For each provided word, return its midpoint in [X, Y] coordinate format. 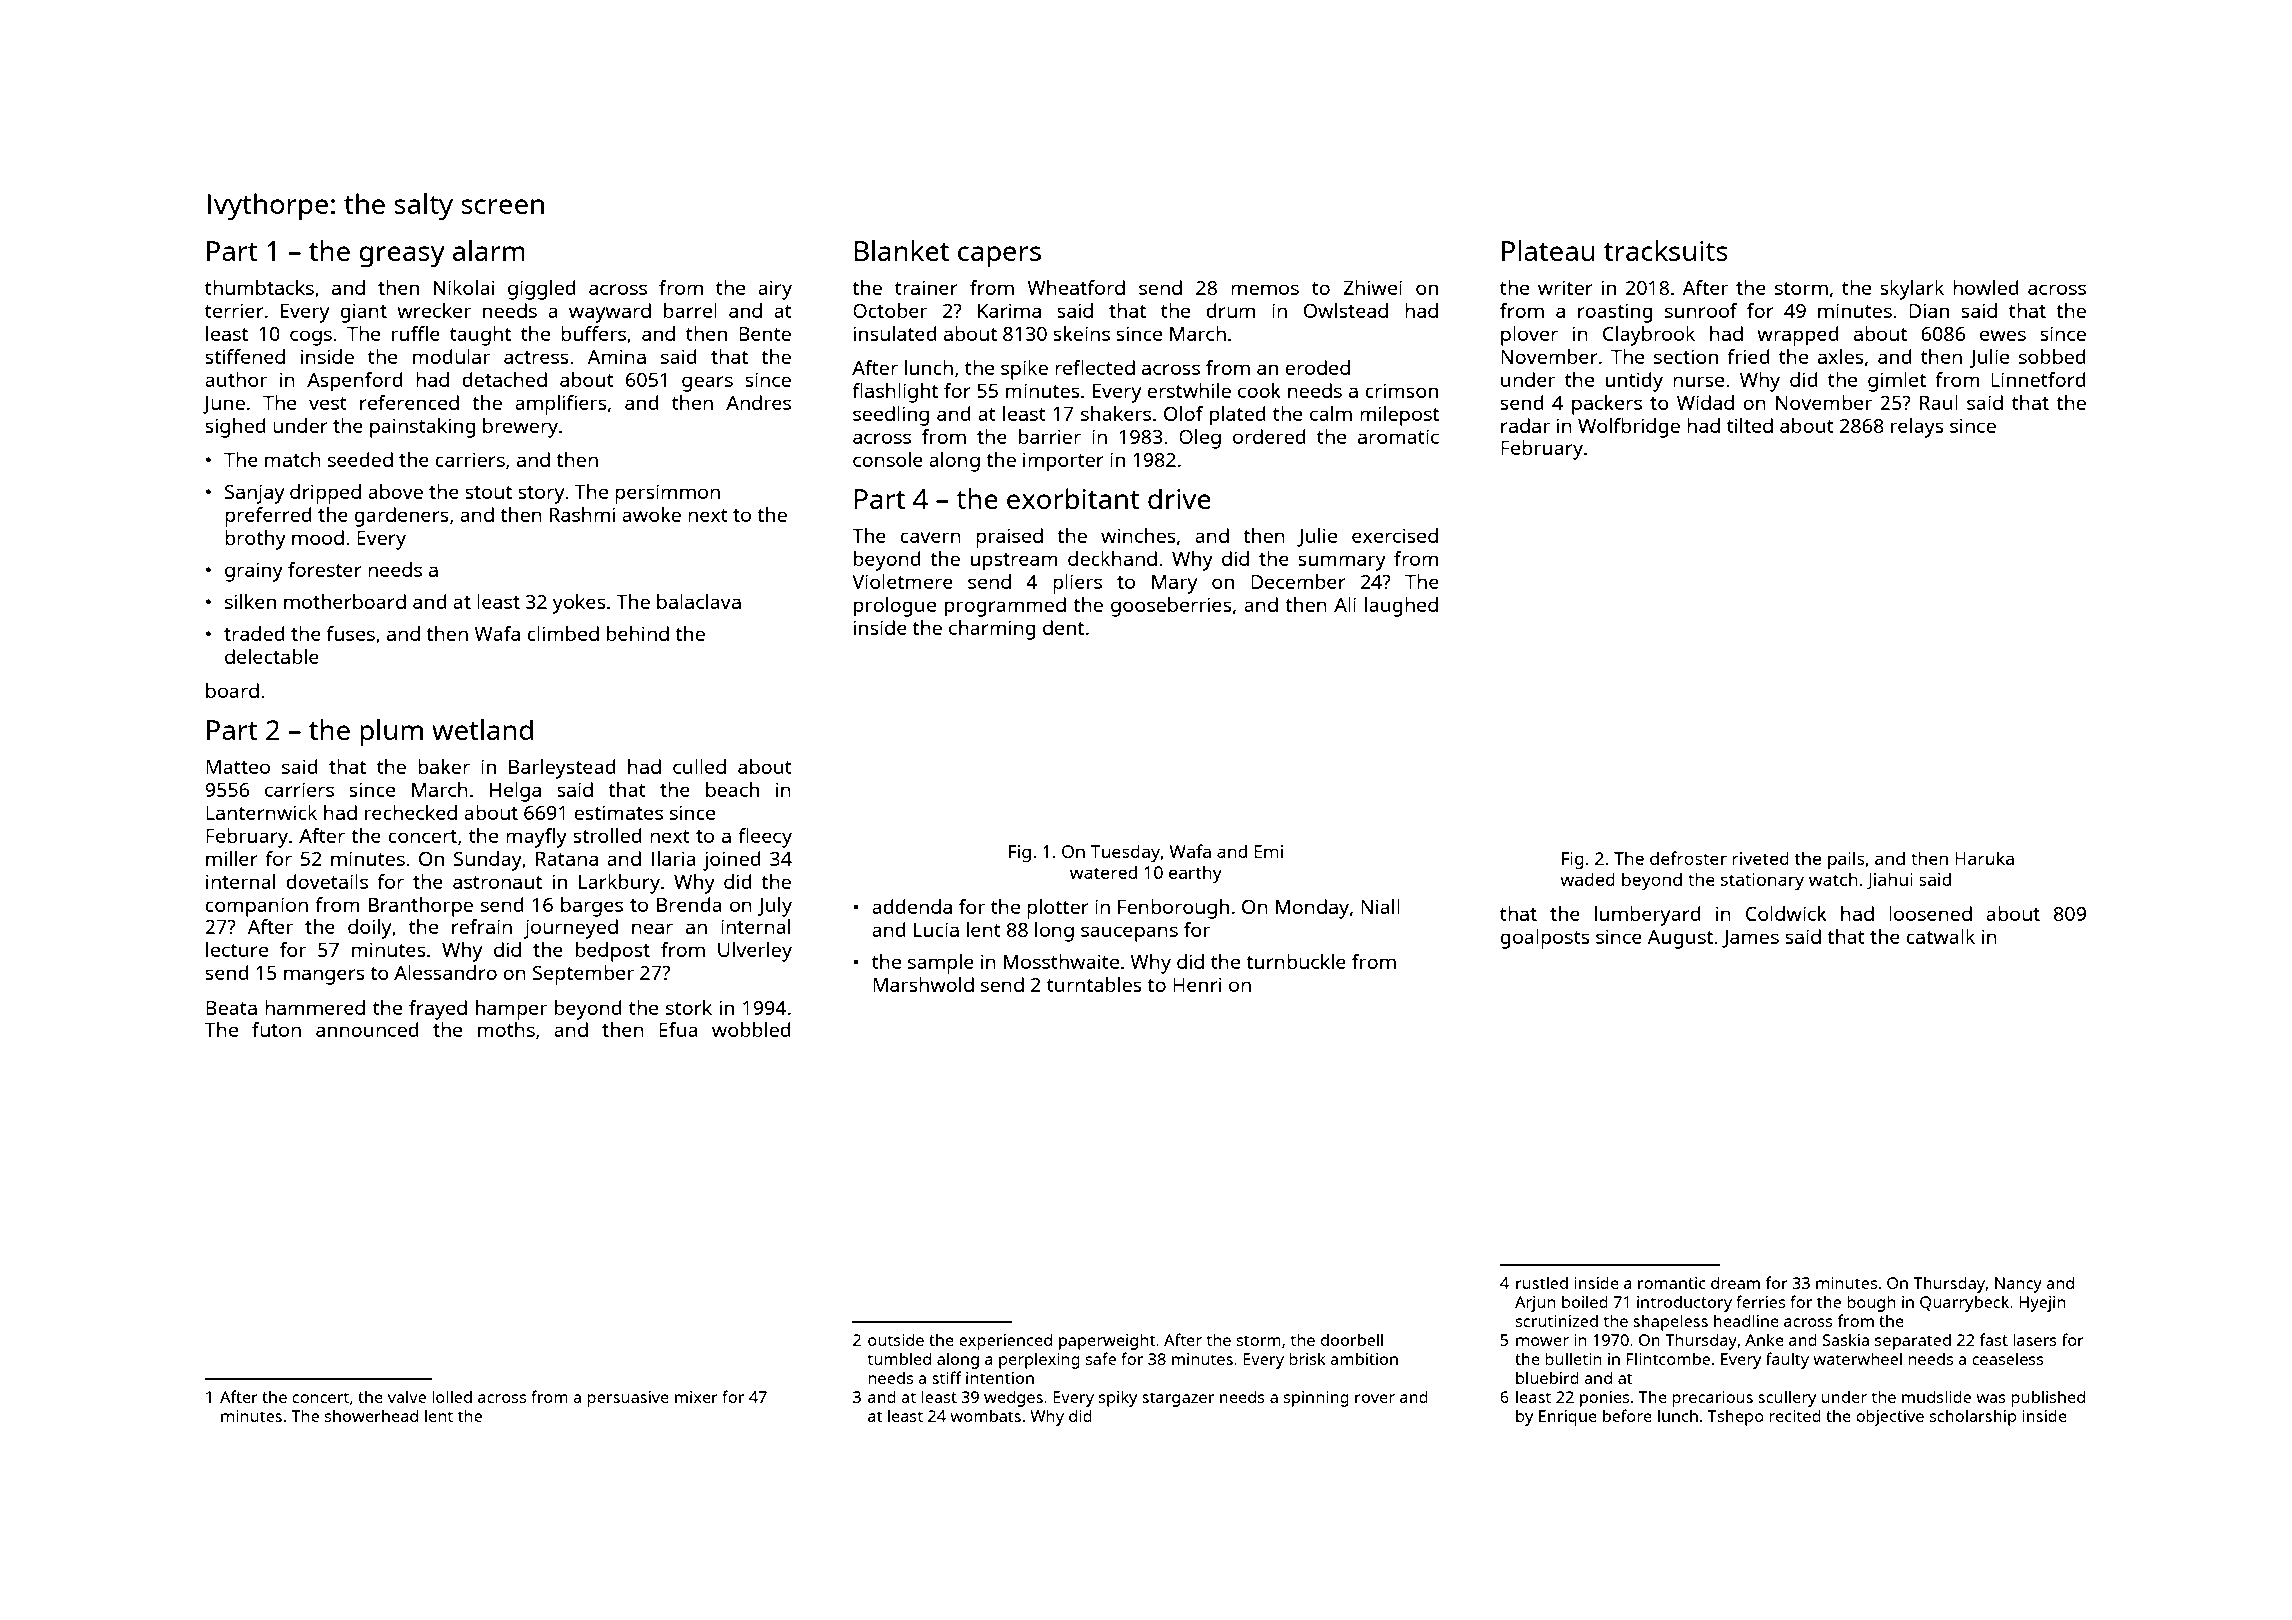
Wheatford [1076, 287]
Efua [678, 1029]
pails [1846, 860]
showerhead [371, 1416]
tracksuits [1666, 250]
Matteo [238, 767]
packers [1607, 405]
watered [1103, 872]
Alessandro [445, 972]
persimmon [667, 494]
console [888, 459]
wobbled [751, 1029]
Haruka [1984, 858]
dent [1063, 627]
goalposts [1545, 939]
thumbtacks [259, 287]
